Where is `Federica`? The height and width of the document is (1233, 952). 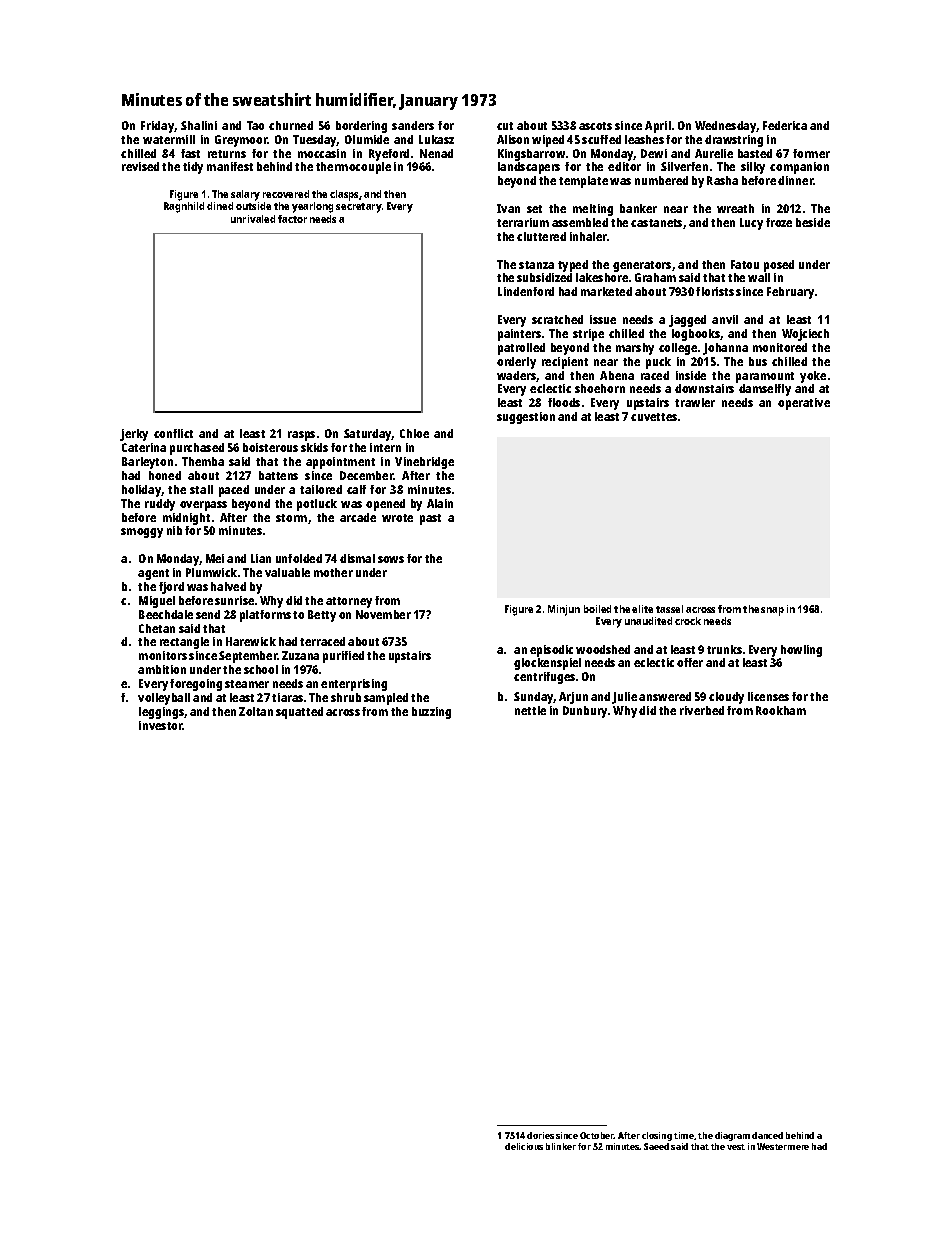 Federica is located at coordinates (785, 125).
